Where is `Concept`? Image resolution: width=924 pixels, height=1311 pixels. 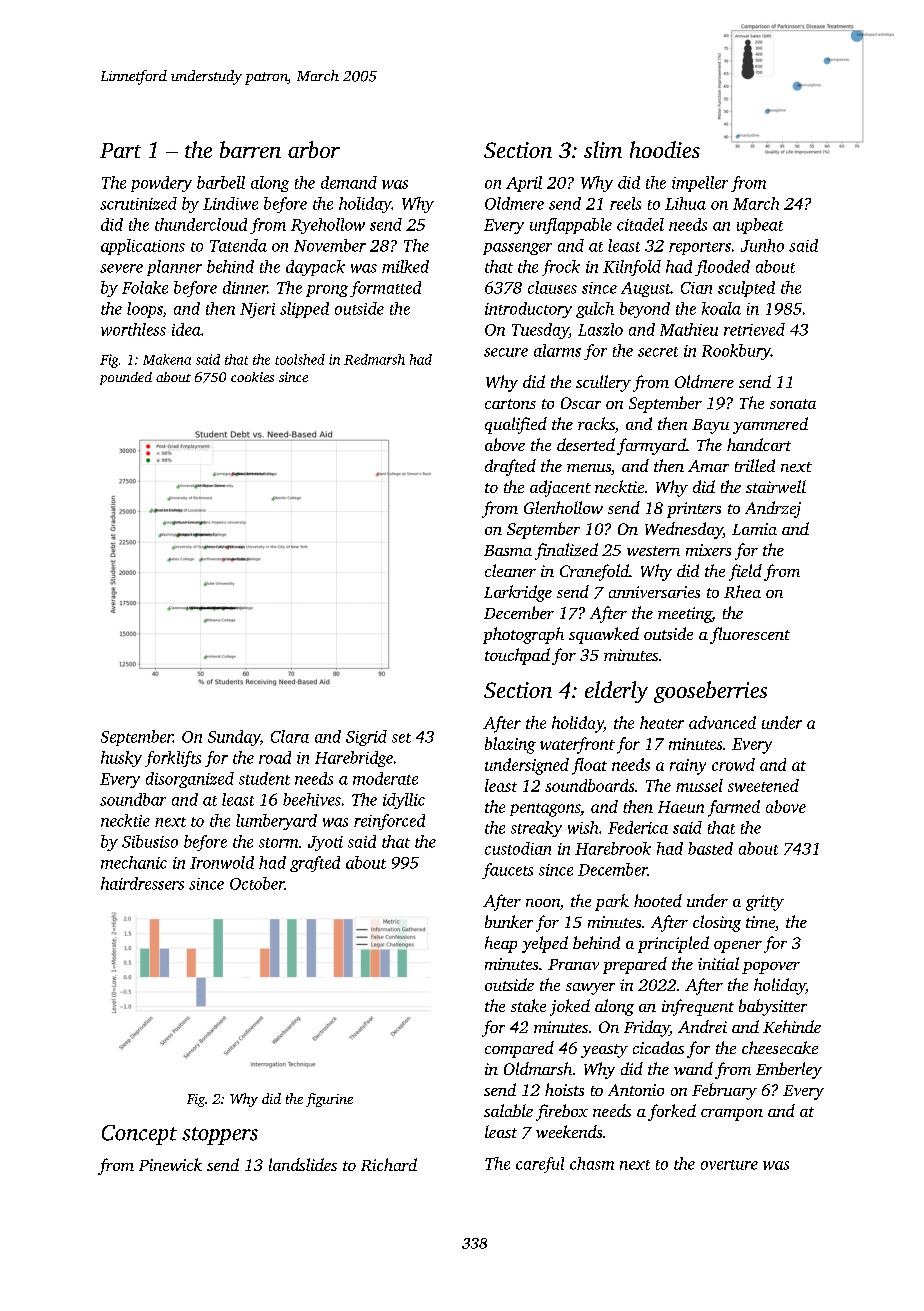
Concept is located at coordinates (139, 1135).
